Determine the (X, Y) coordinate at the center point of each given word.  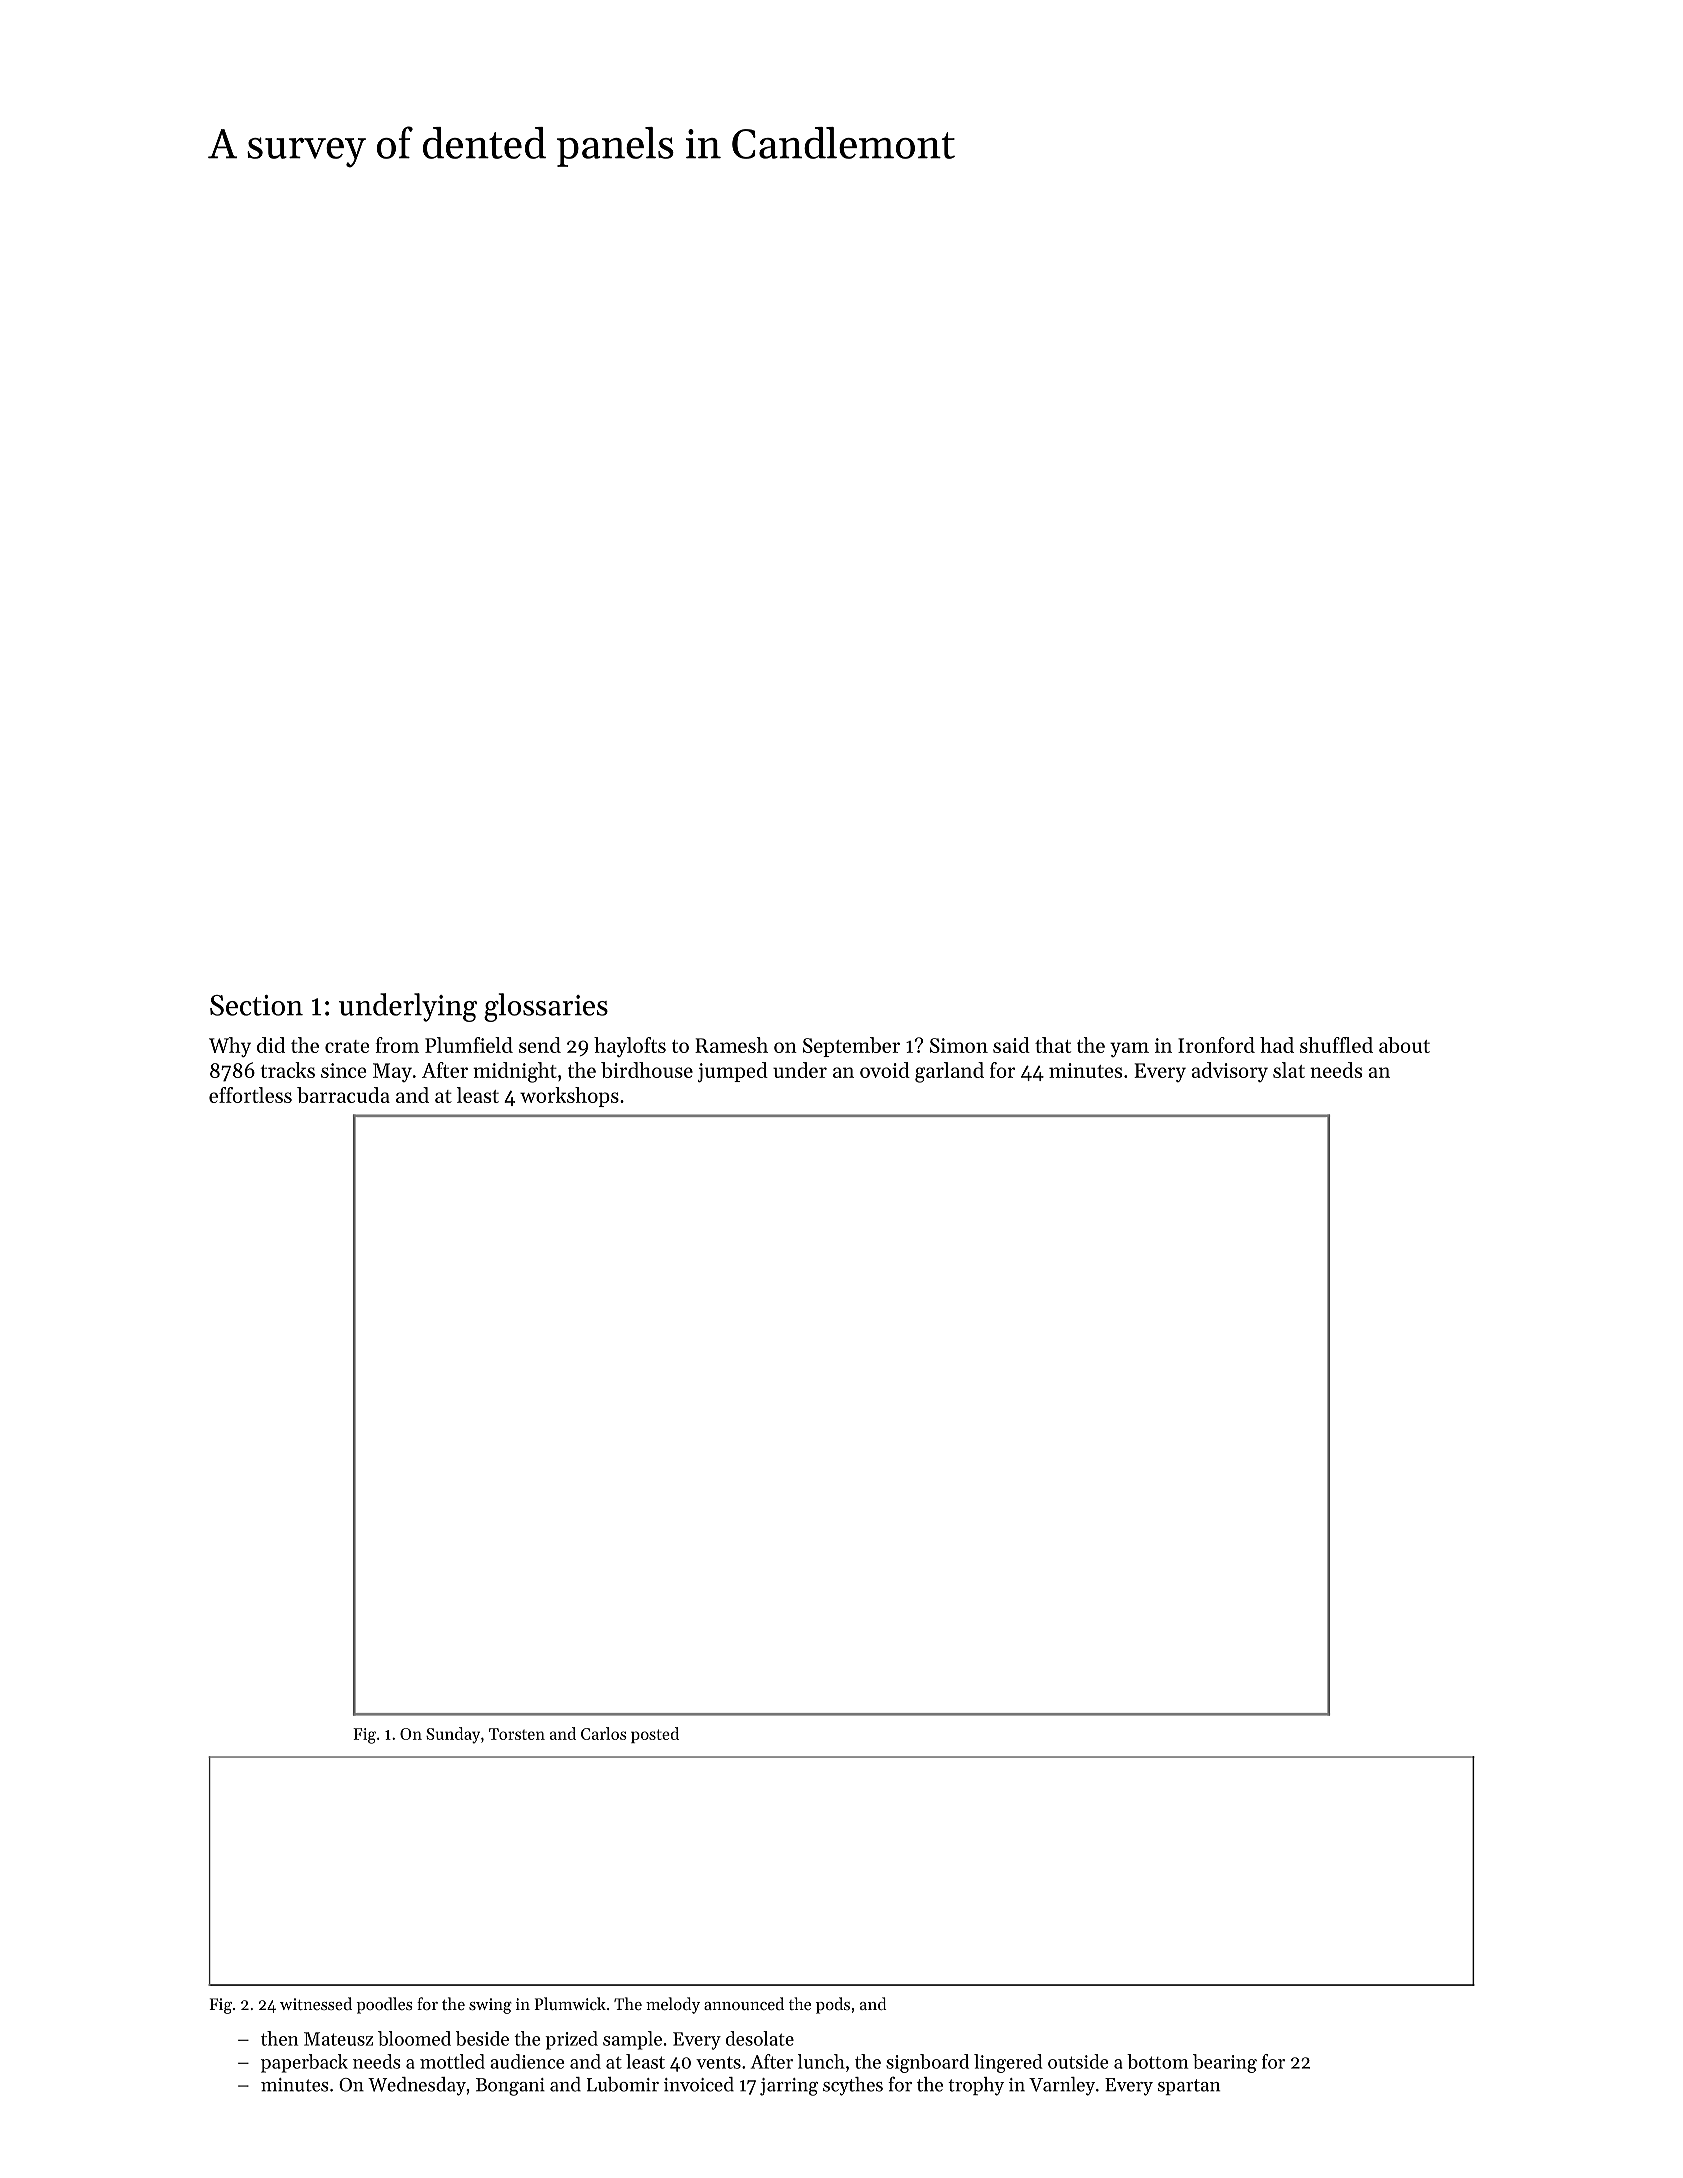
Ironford (1216, 1045)
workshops (569, 1097)
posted (655, 1735)
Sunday (453, 1735)
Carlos (604, 1733)
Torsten (517, 1734)
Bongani (510, 2087)
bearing (1225, 2063)
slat (1289, 1070)
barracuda (343, 1095)
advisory (1230, 1072)
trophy (976, 2086)
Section (256, 1005)
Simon (959, 1045)
